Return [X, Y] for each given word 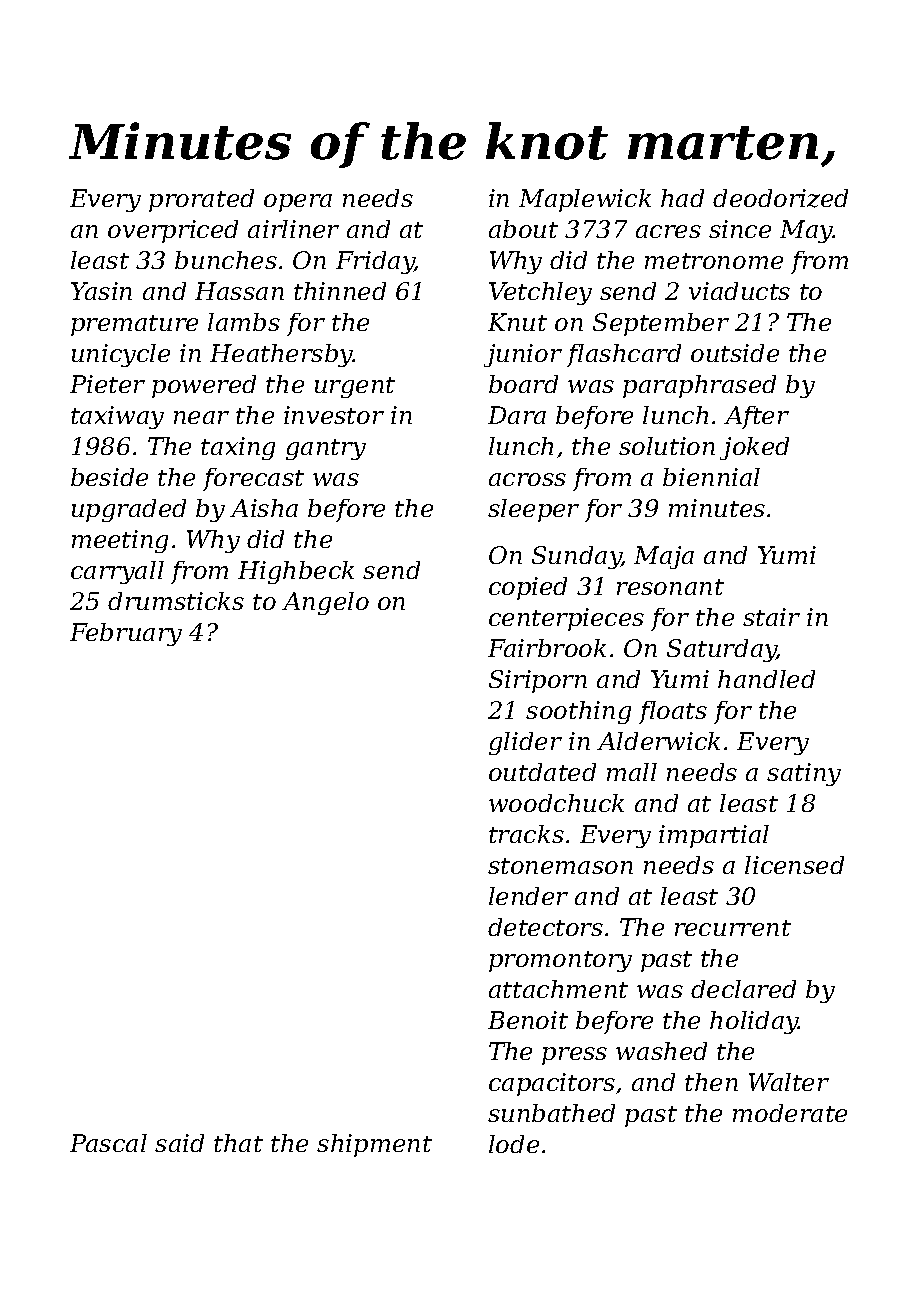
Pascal [108, 1143]
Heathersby [281, 355]
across [527, 479]
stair [771, 617]
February [126, 634]
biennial [711, 477]
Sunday [577, 557]
